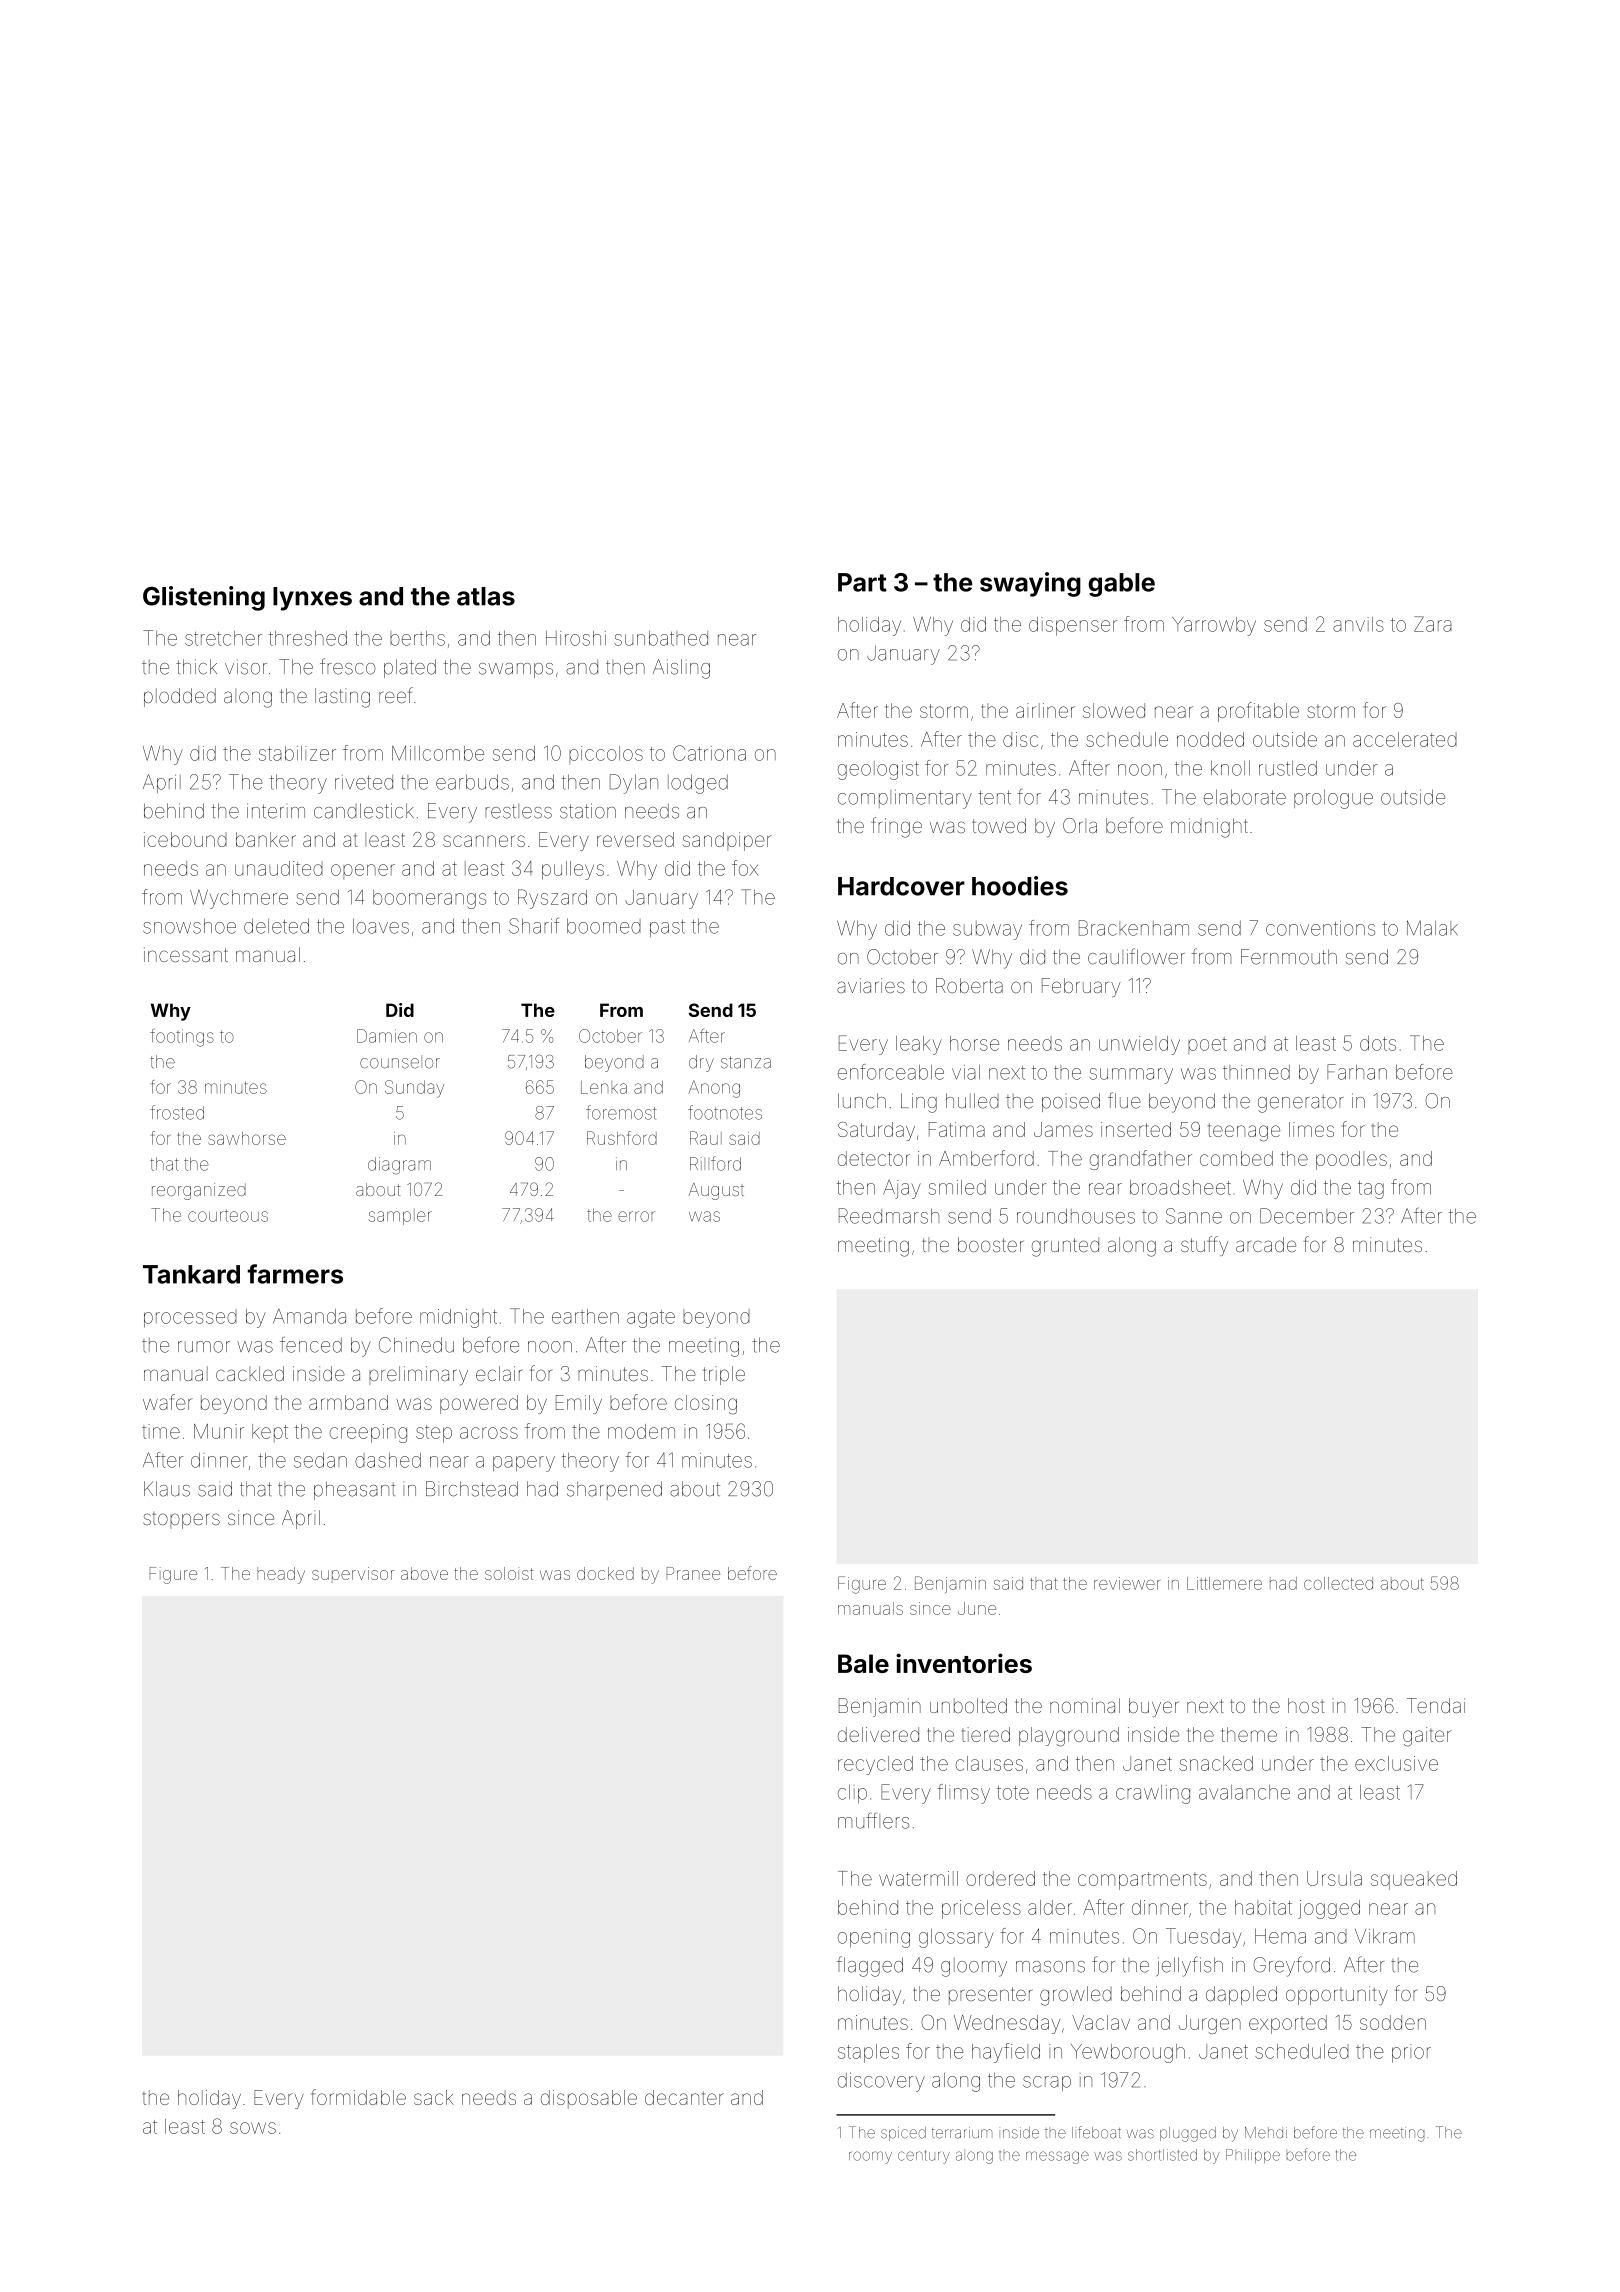 Image resolution: width=1620 pixels, height=2292 pixels. I want to click on sows, so click(253, 2128).
